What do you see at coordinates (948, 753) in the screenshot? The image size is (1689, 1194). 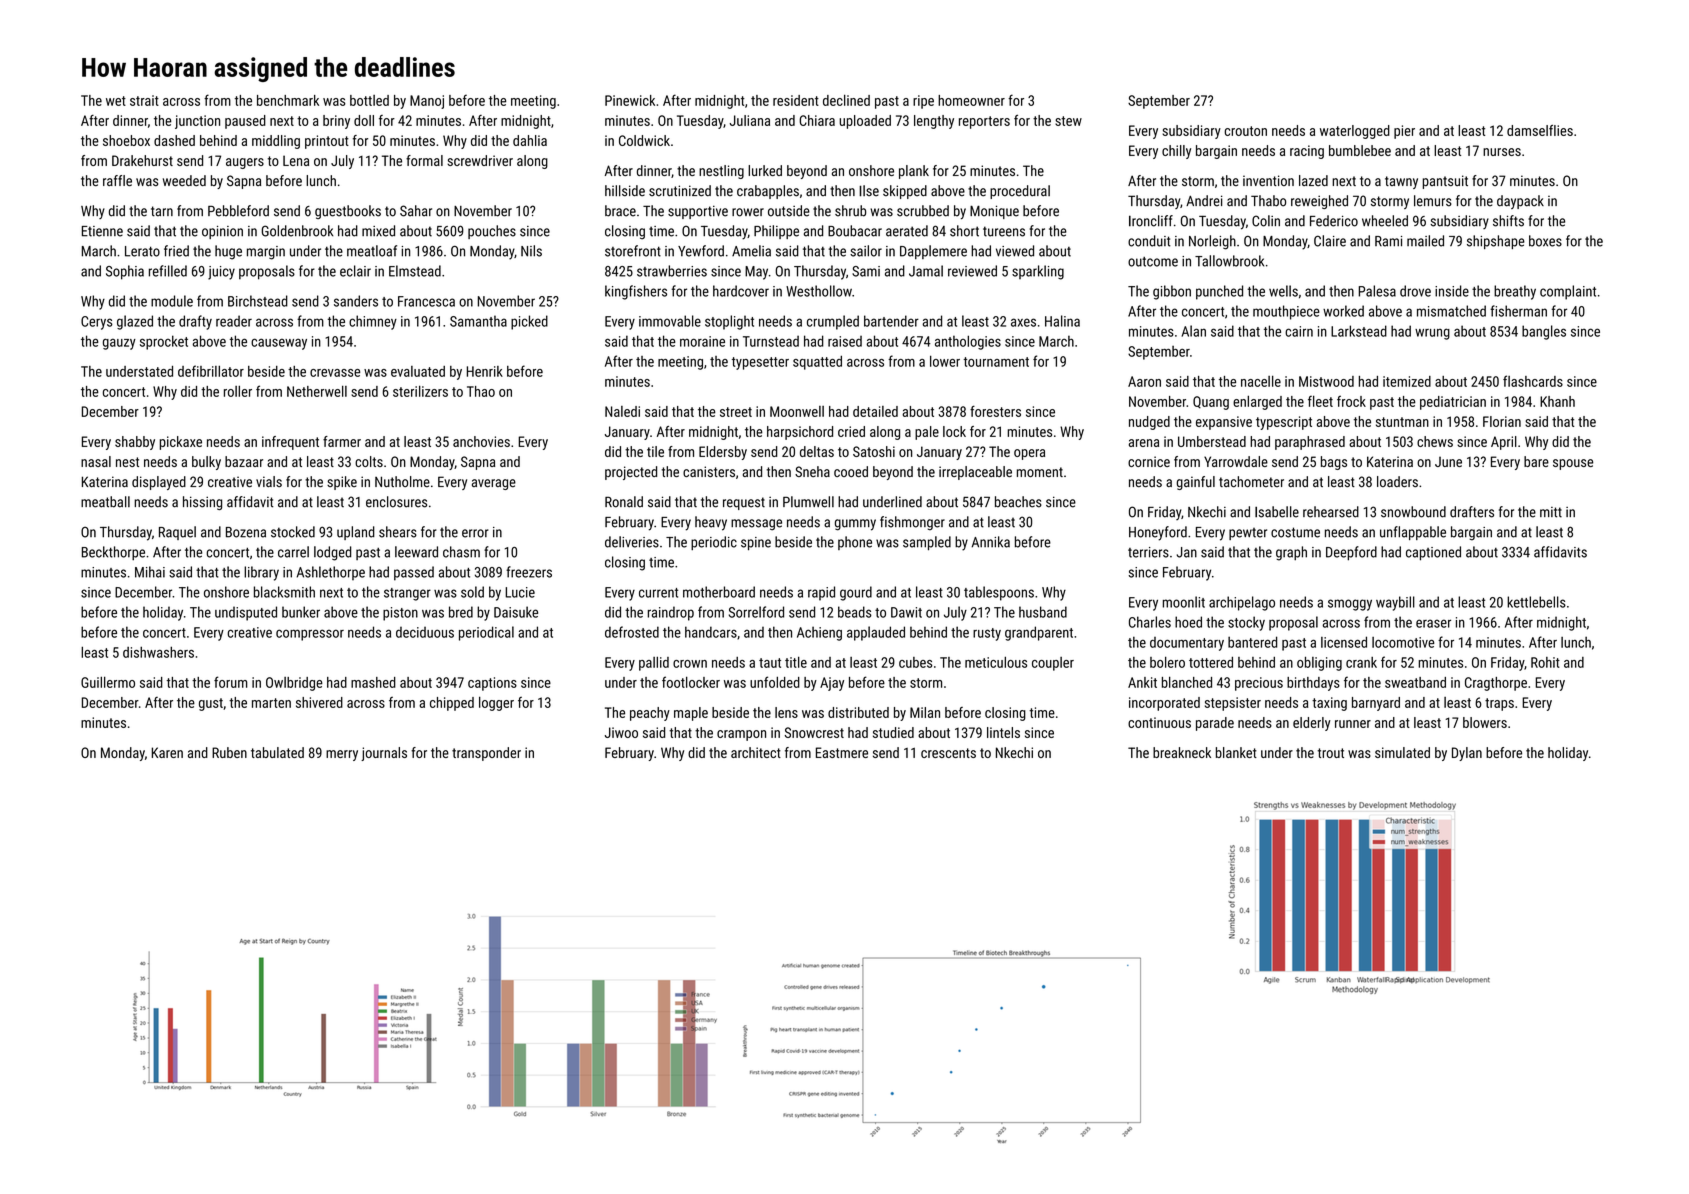 I see `crescents` at bounding box center [948, 753].
